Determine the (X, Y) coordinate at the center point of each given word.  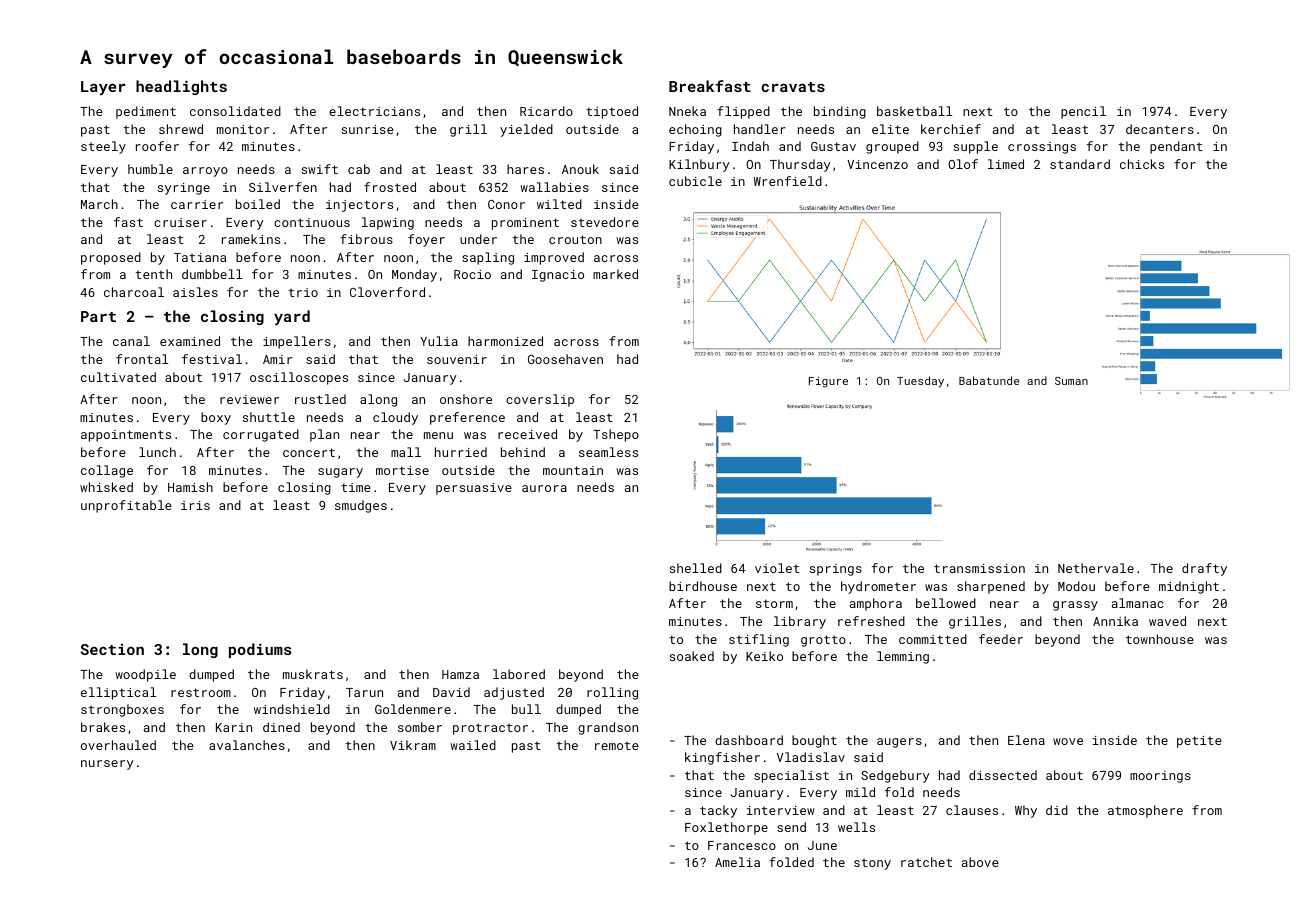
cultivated (118, 377)
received (527, 434)
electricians (374, 111)
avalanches (247, 745)
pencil (1083, 112)
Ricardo (546, 111)
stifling (759, 640)
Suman (1071, 381)
